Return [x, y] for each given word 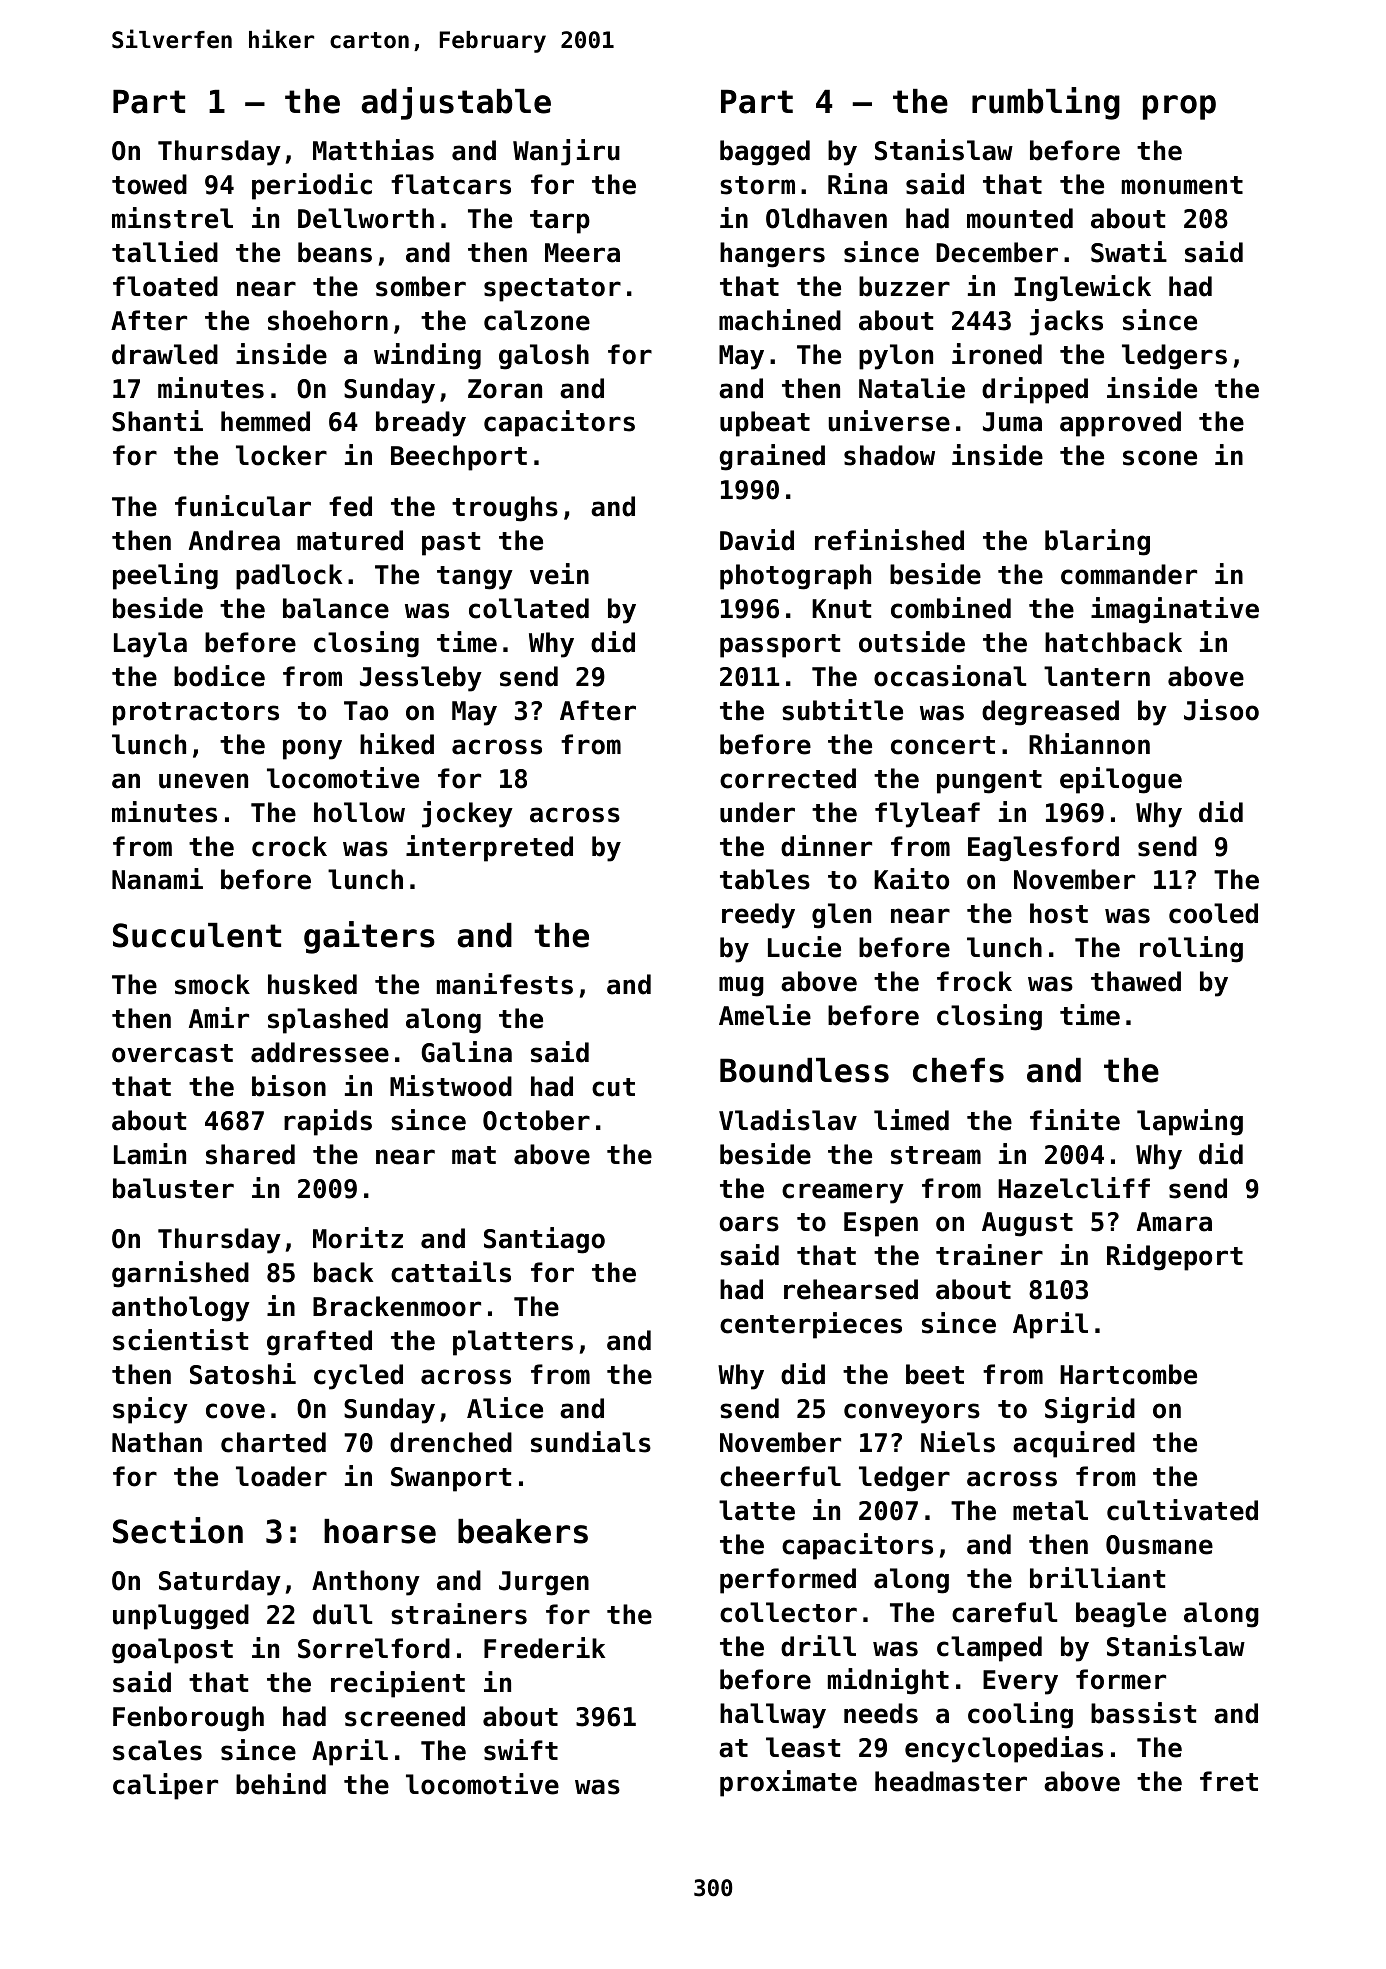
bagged [765, 153]
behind [281, 1784]
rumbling [1046, 103]
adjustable [456, 103]
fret [1229, 1781]
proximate [788, 1783]
